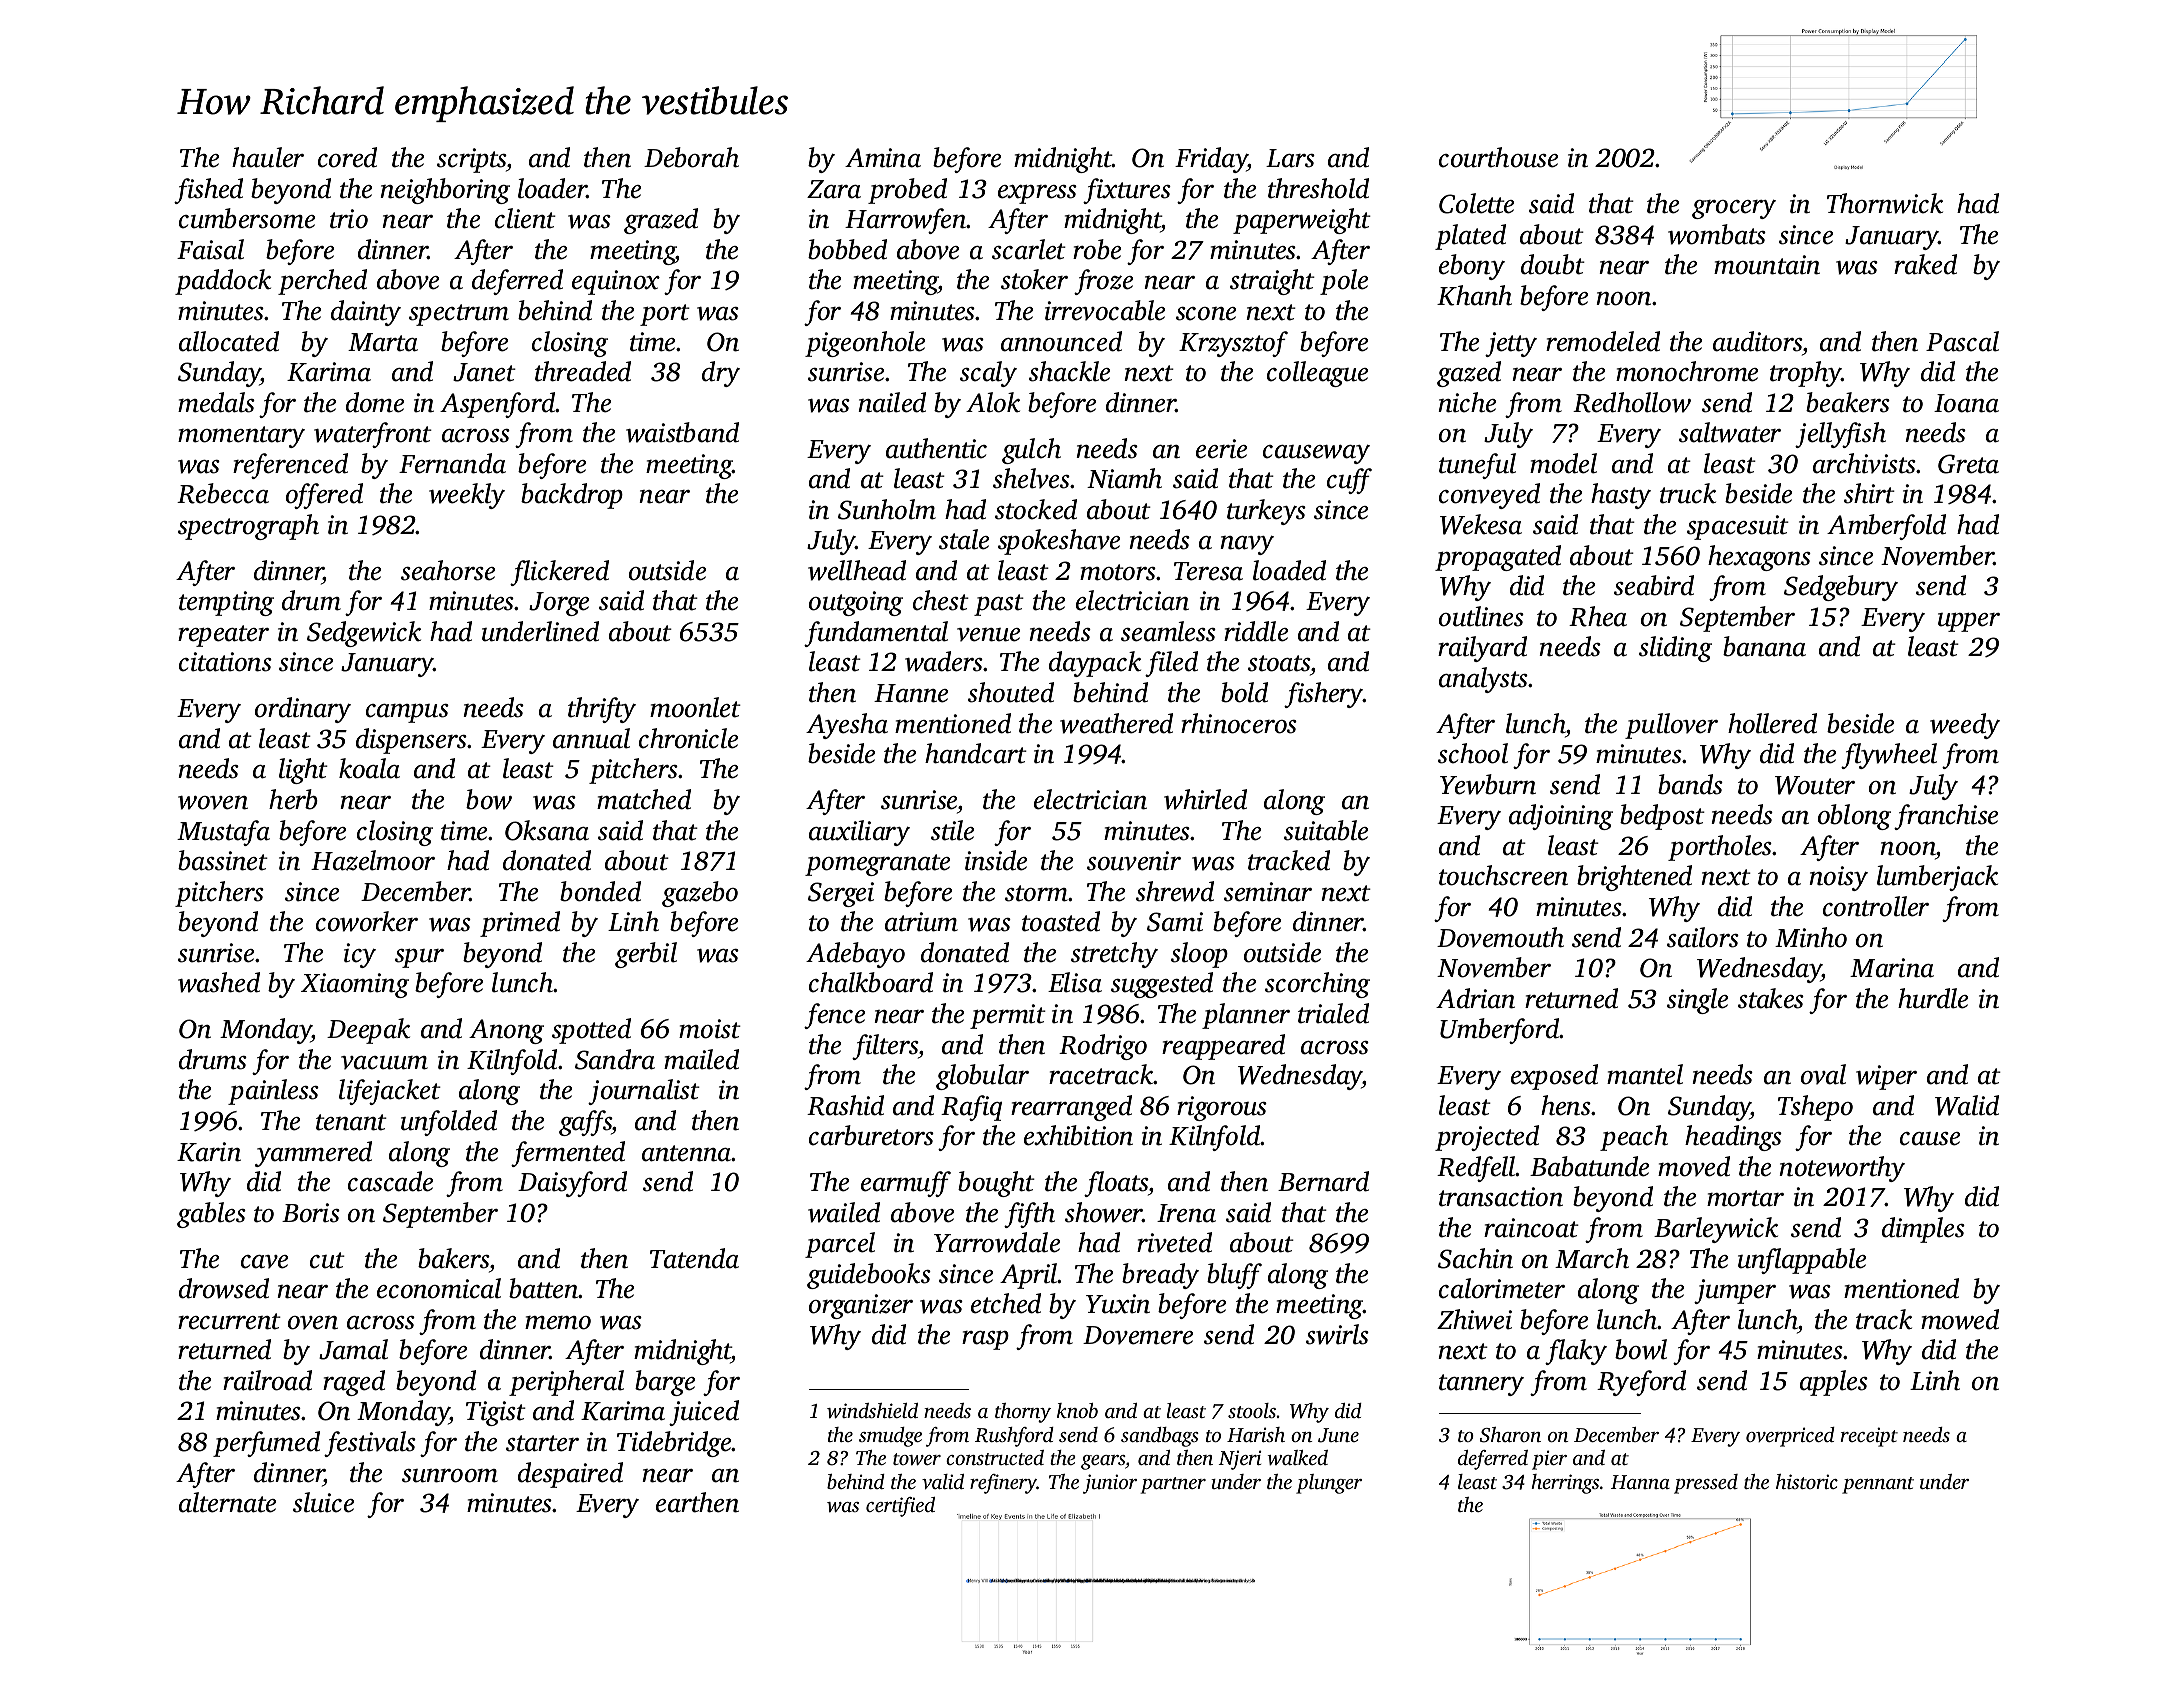 Image resolution: width=2178 pixels, height=1683 pixels. I want to click on Marina, so click(1892, 968).
